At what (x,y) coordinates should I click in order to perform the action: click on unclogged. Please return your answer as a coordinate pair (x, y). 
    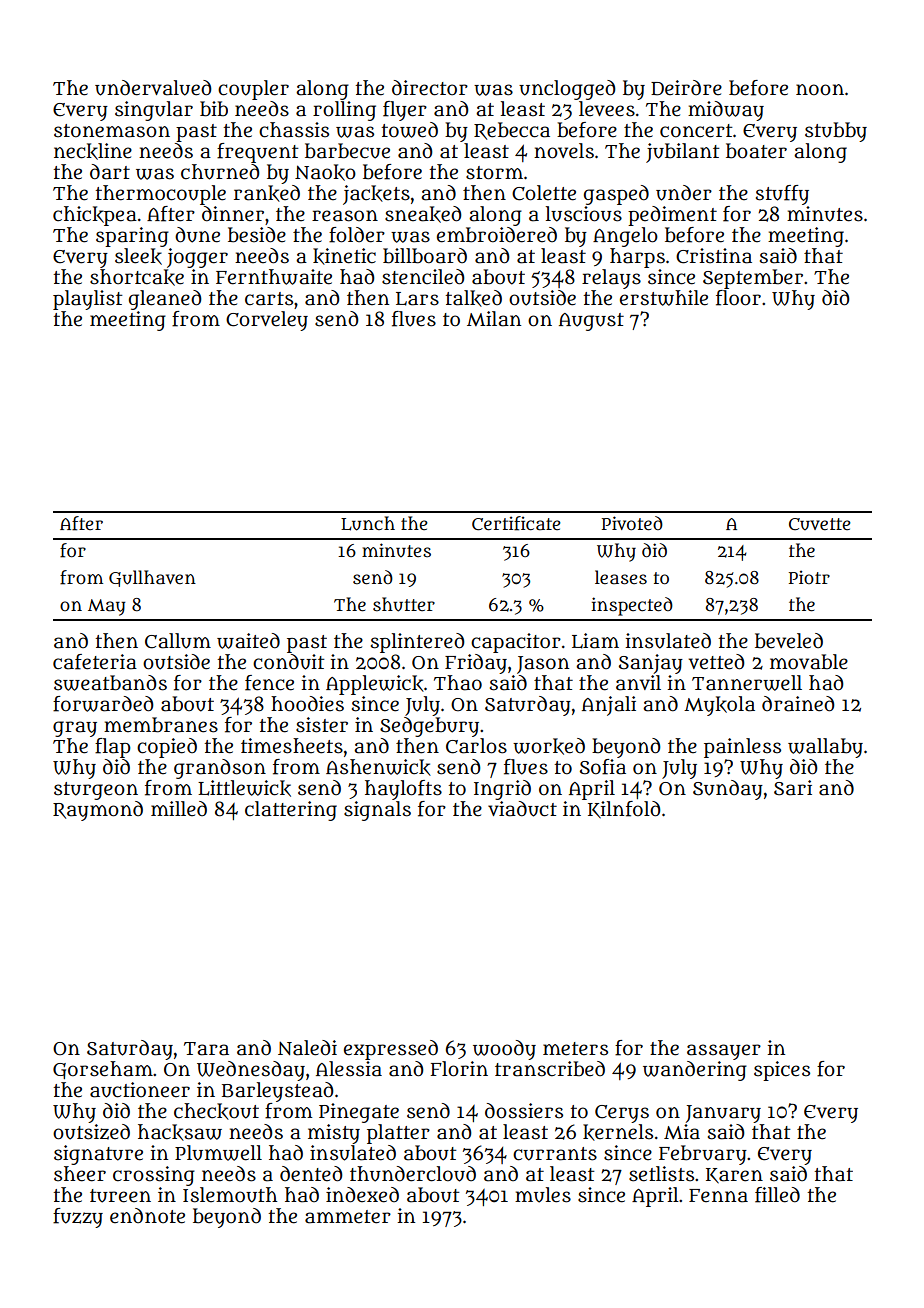
    Looking at the image, I should click on (567, 90).
